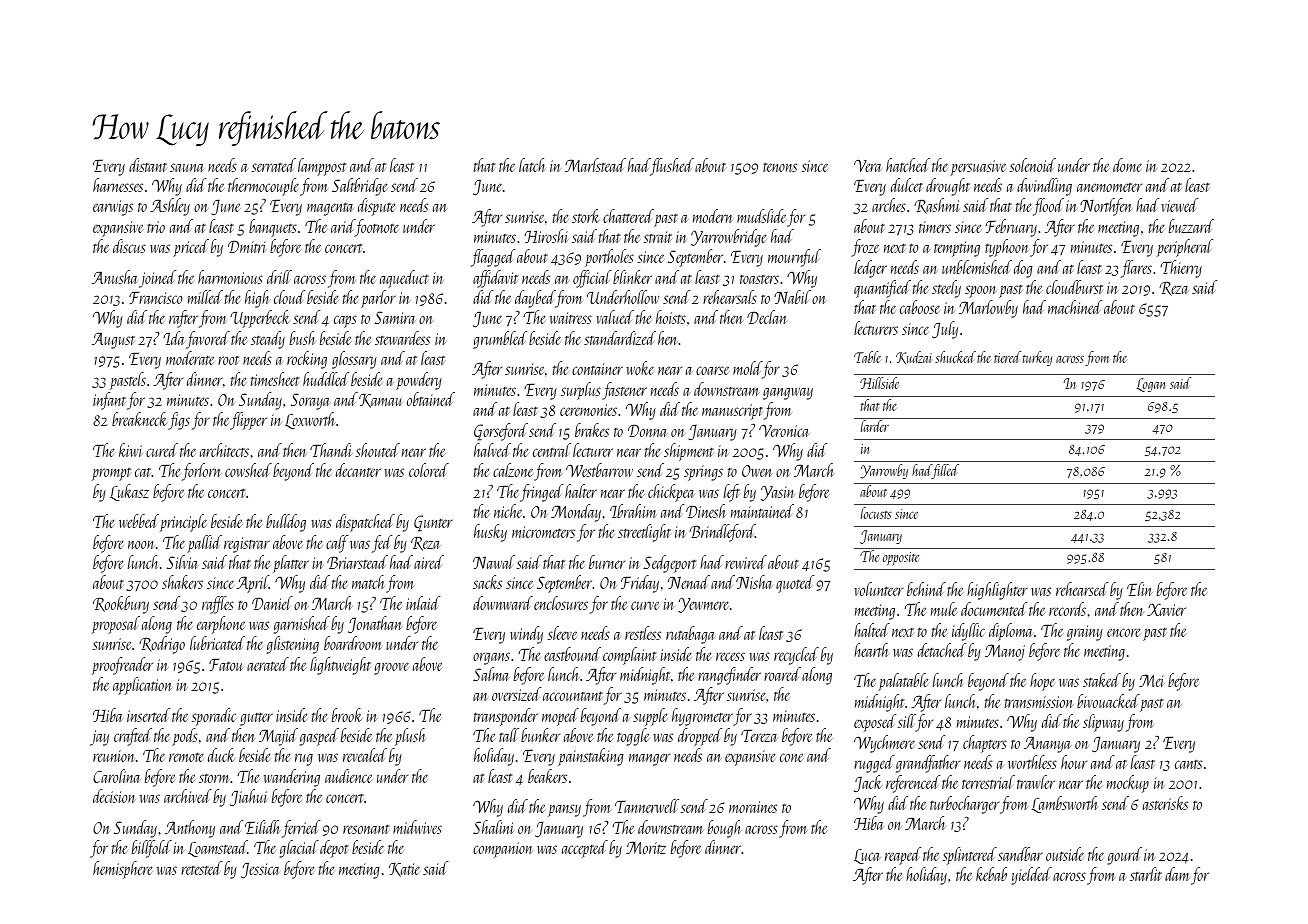  What do you see at coordinates (334, 849) in the screenshot?
I see `depot` at bounding box center [334, 849].
